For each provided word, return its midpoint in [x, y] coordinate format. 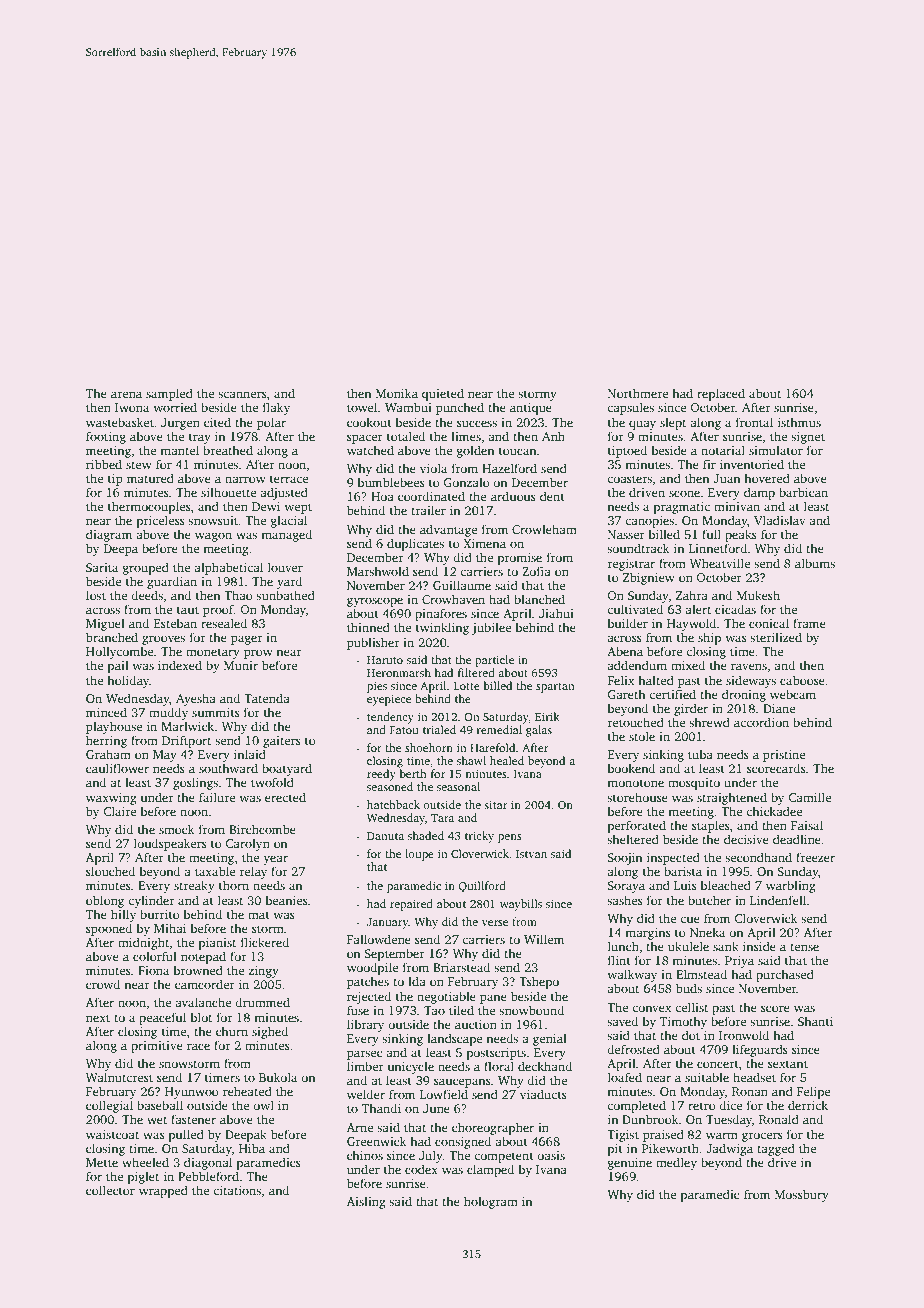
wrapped [163, 1191]
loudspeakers [170, 844]
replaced [721, 394]
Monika [397, 393]
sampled [169, 394]
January [388, 923]
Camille [809, 797]
